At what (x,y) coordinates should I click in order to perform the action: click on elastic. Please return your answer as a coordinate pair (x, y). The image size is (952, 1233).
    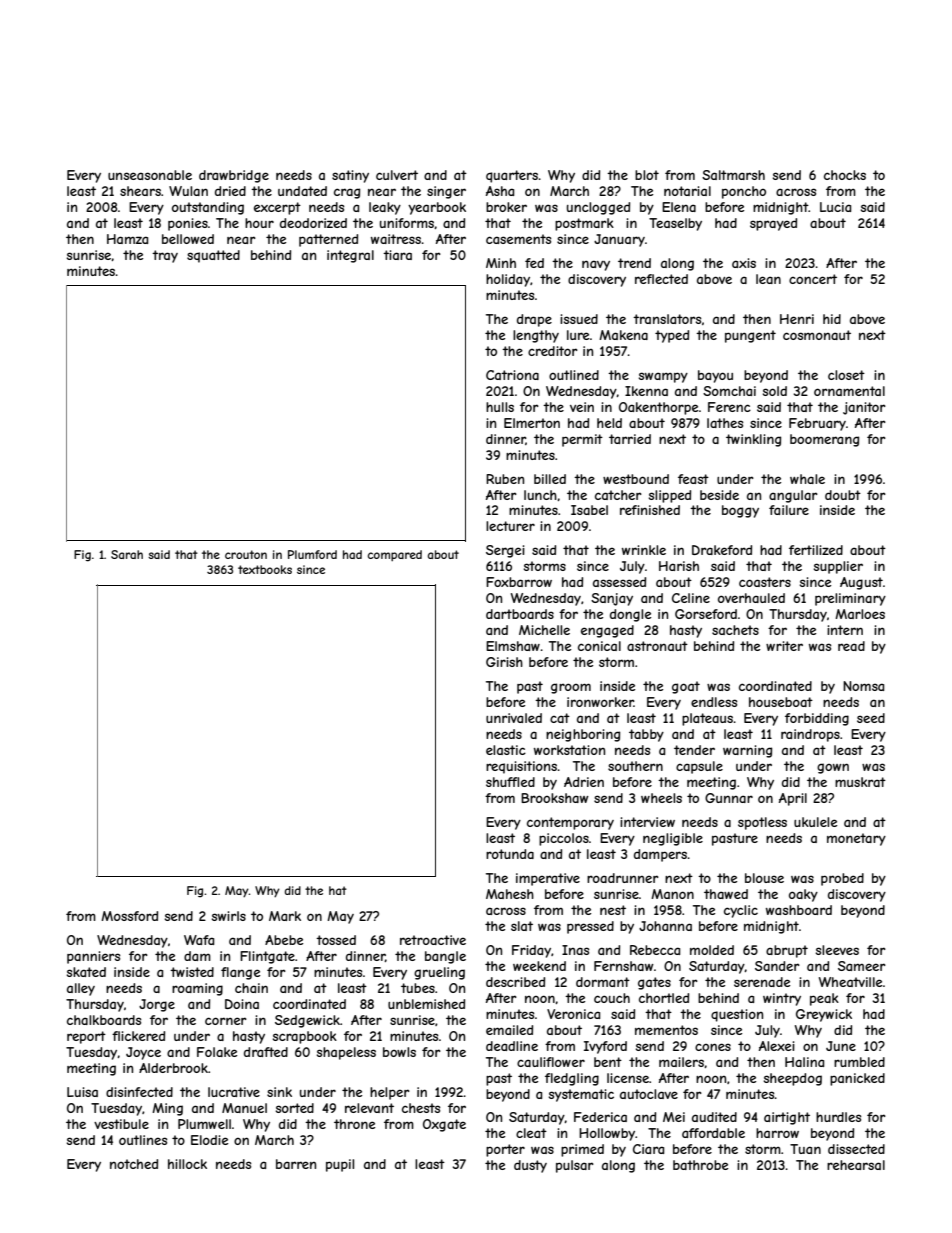
    Looking at the image, I should click on (506, 750).
